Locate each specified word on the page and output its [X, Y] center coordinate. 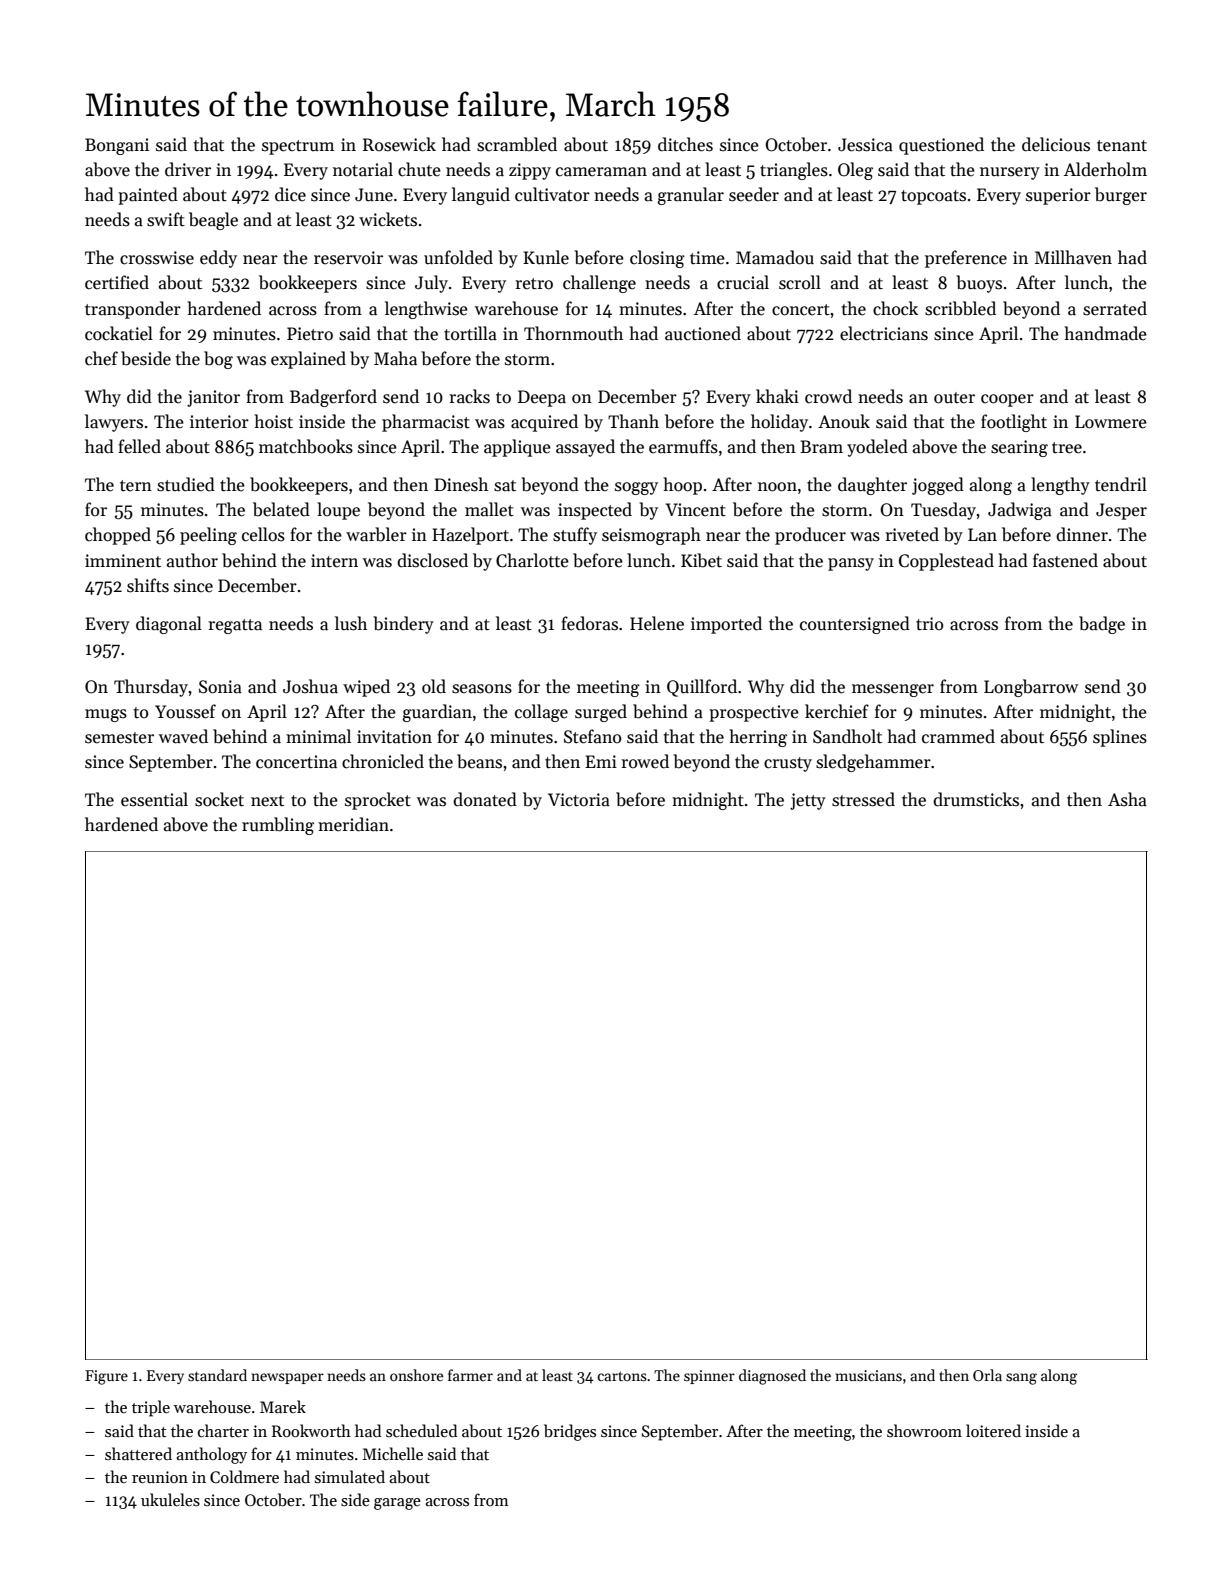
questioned [941, 146]
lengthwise [426, 310]
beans [479, 761]
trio [929, 624]
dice [290, 194]
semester [119, 738]
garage [397, 1504]
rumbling [278, 826]
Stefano [592, 736]
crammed [958, 736]
